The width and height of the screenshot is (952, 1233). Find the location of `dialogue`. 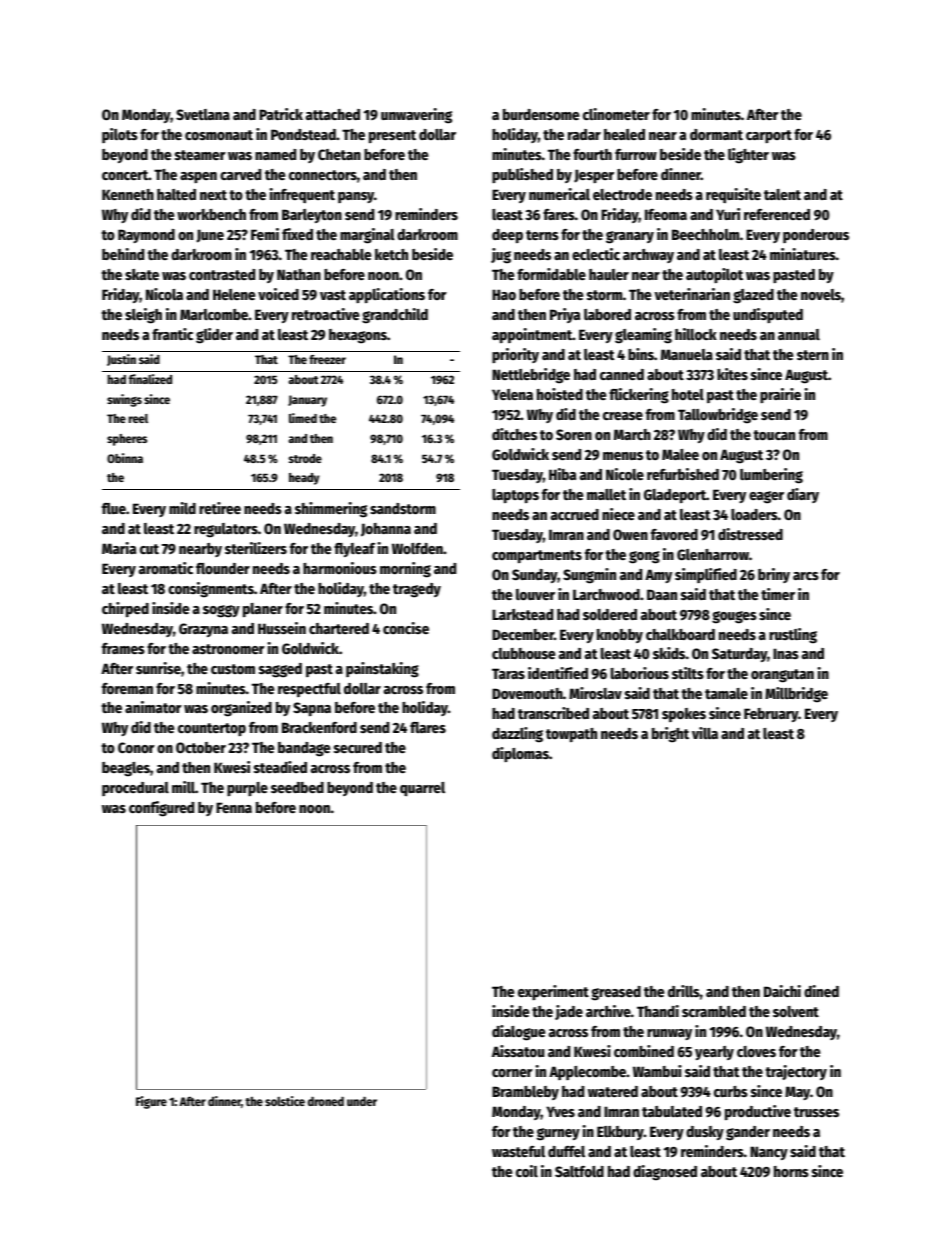

dialogue is located at coordinates (518, 1033).
